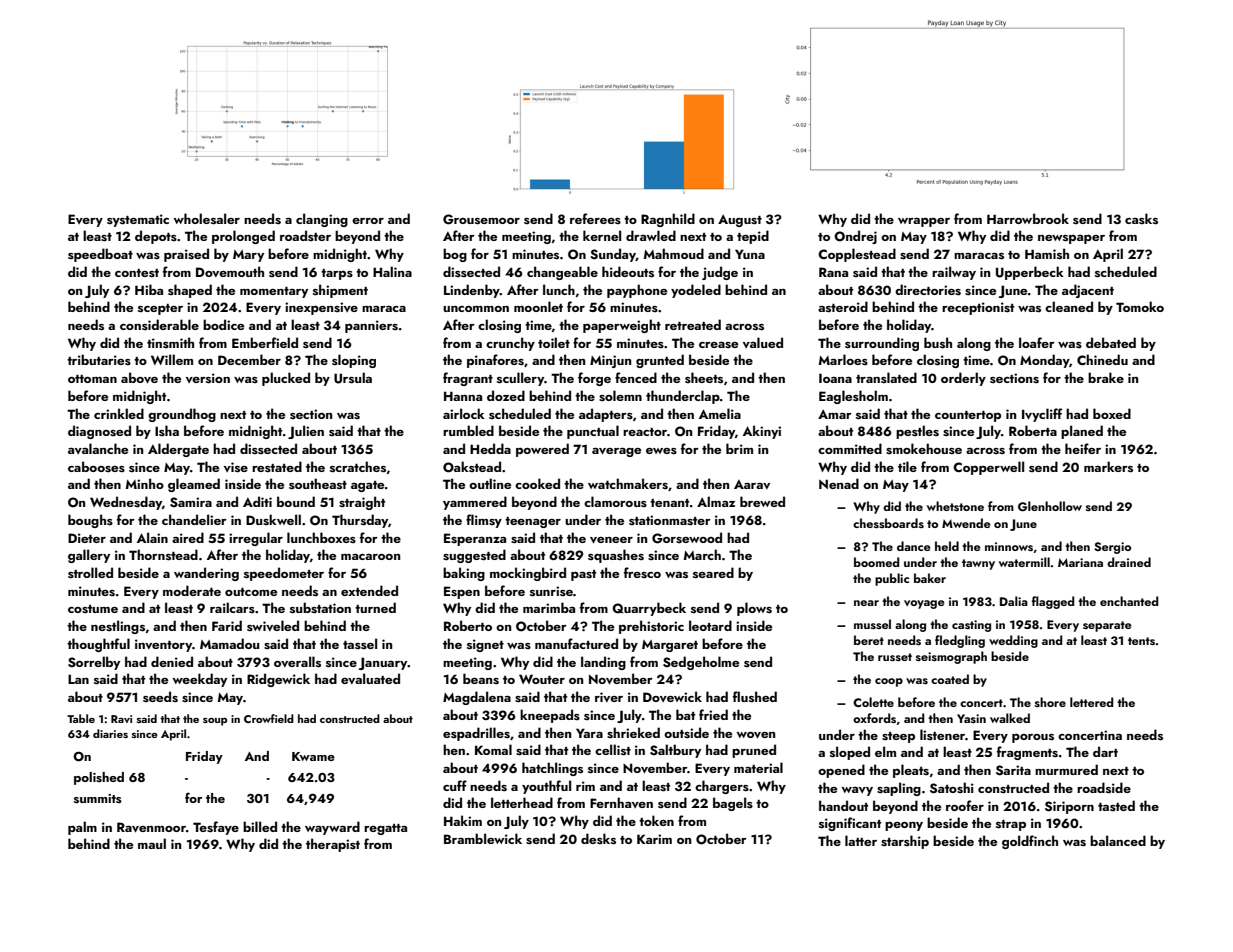 Image resolution: width=1233 pixels, height=952 pixels. Describe the element at coordinates (924, 449) in the page. I see `smokehouse` at that location.
